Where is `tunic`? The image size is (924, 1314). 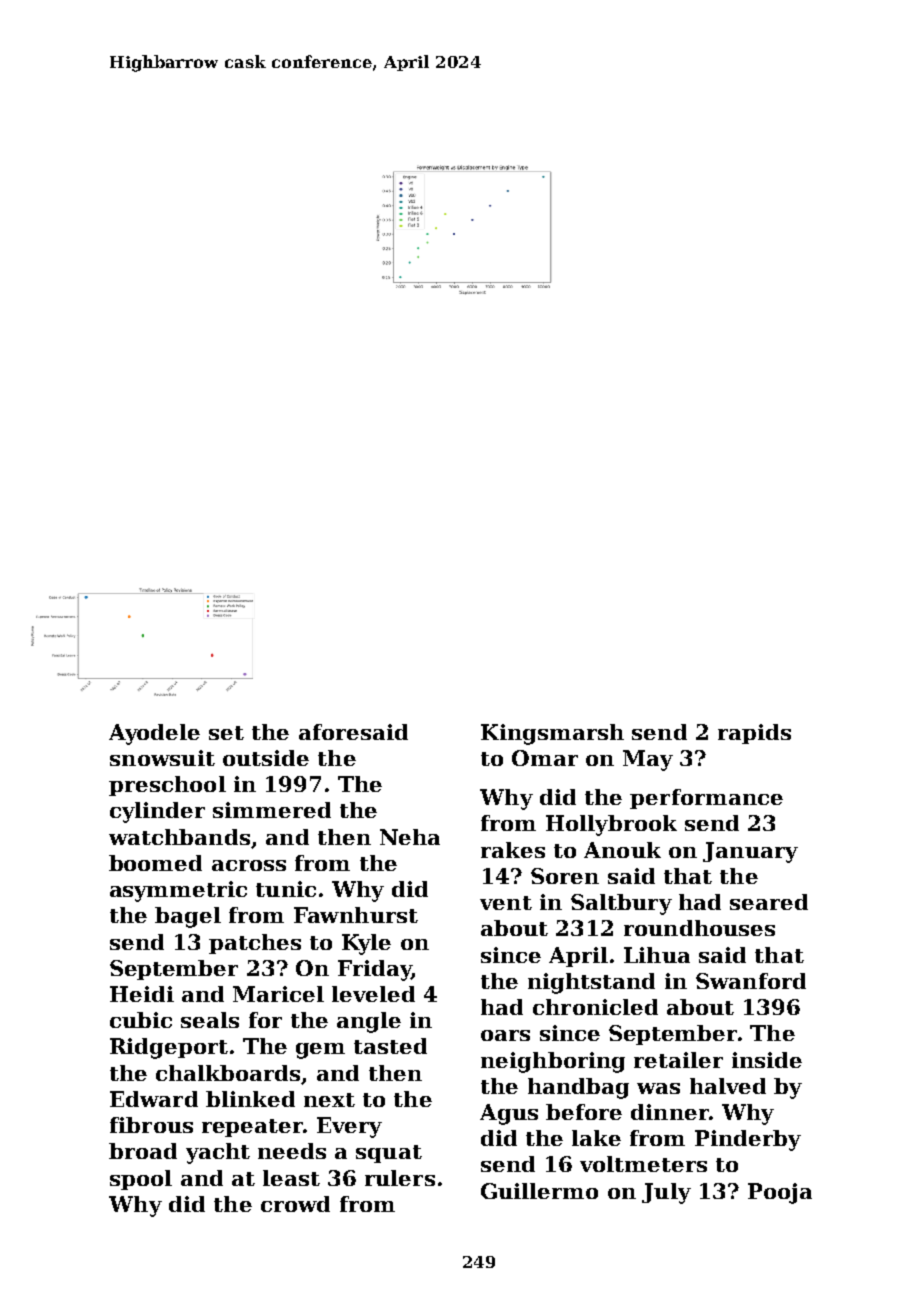 tunic is located at coordinates (286, 889).
